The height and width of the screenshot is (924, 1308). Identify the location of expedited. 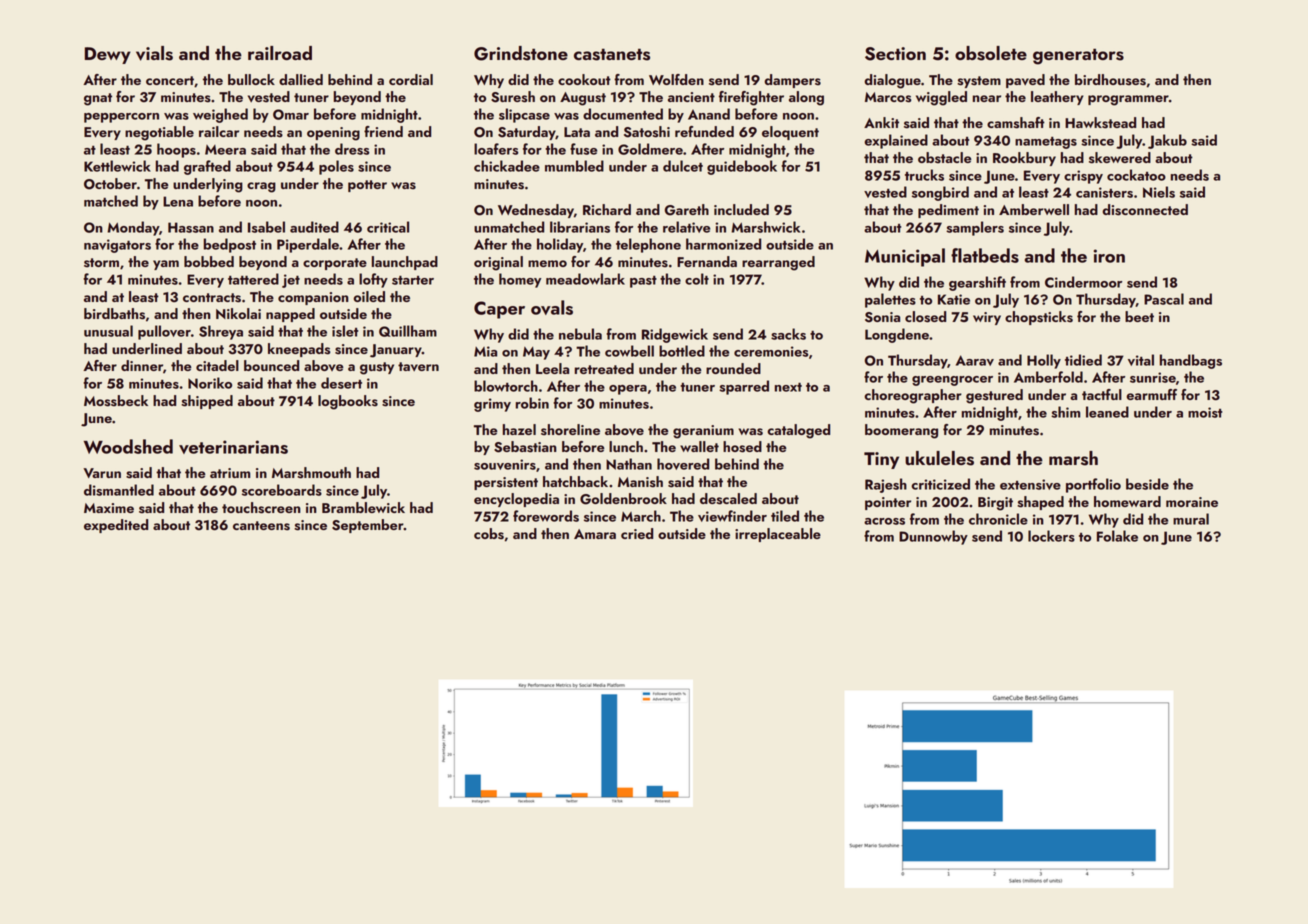
(116, 526).
